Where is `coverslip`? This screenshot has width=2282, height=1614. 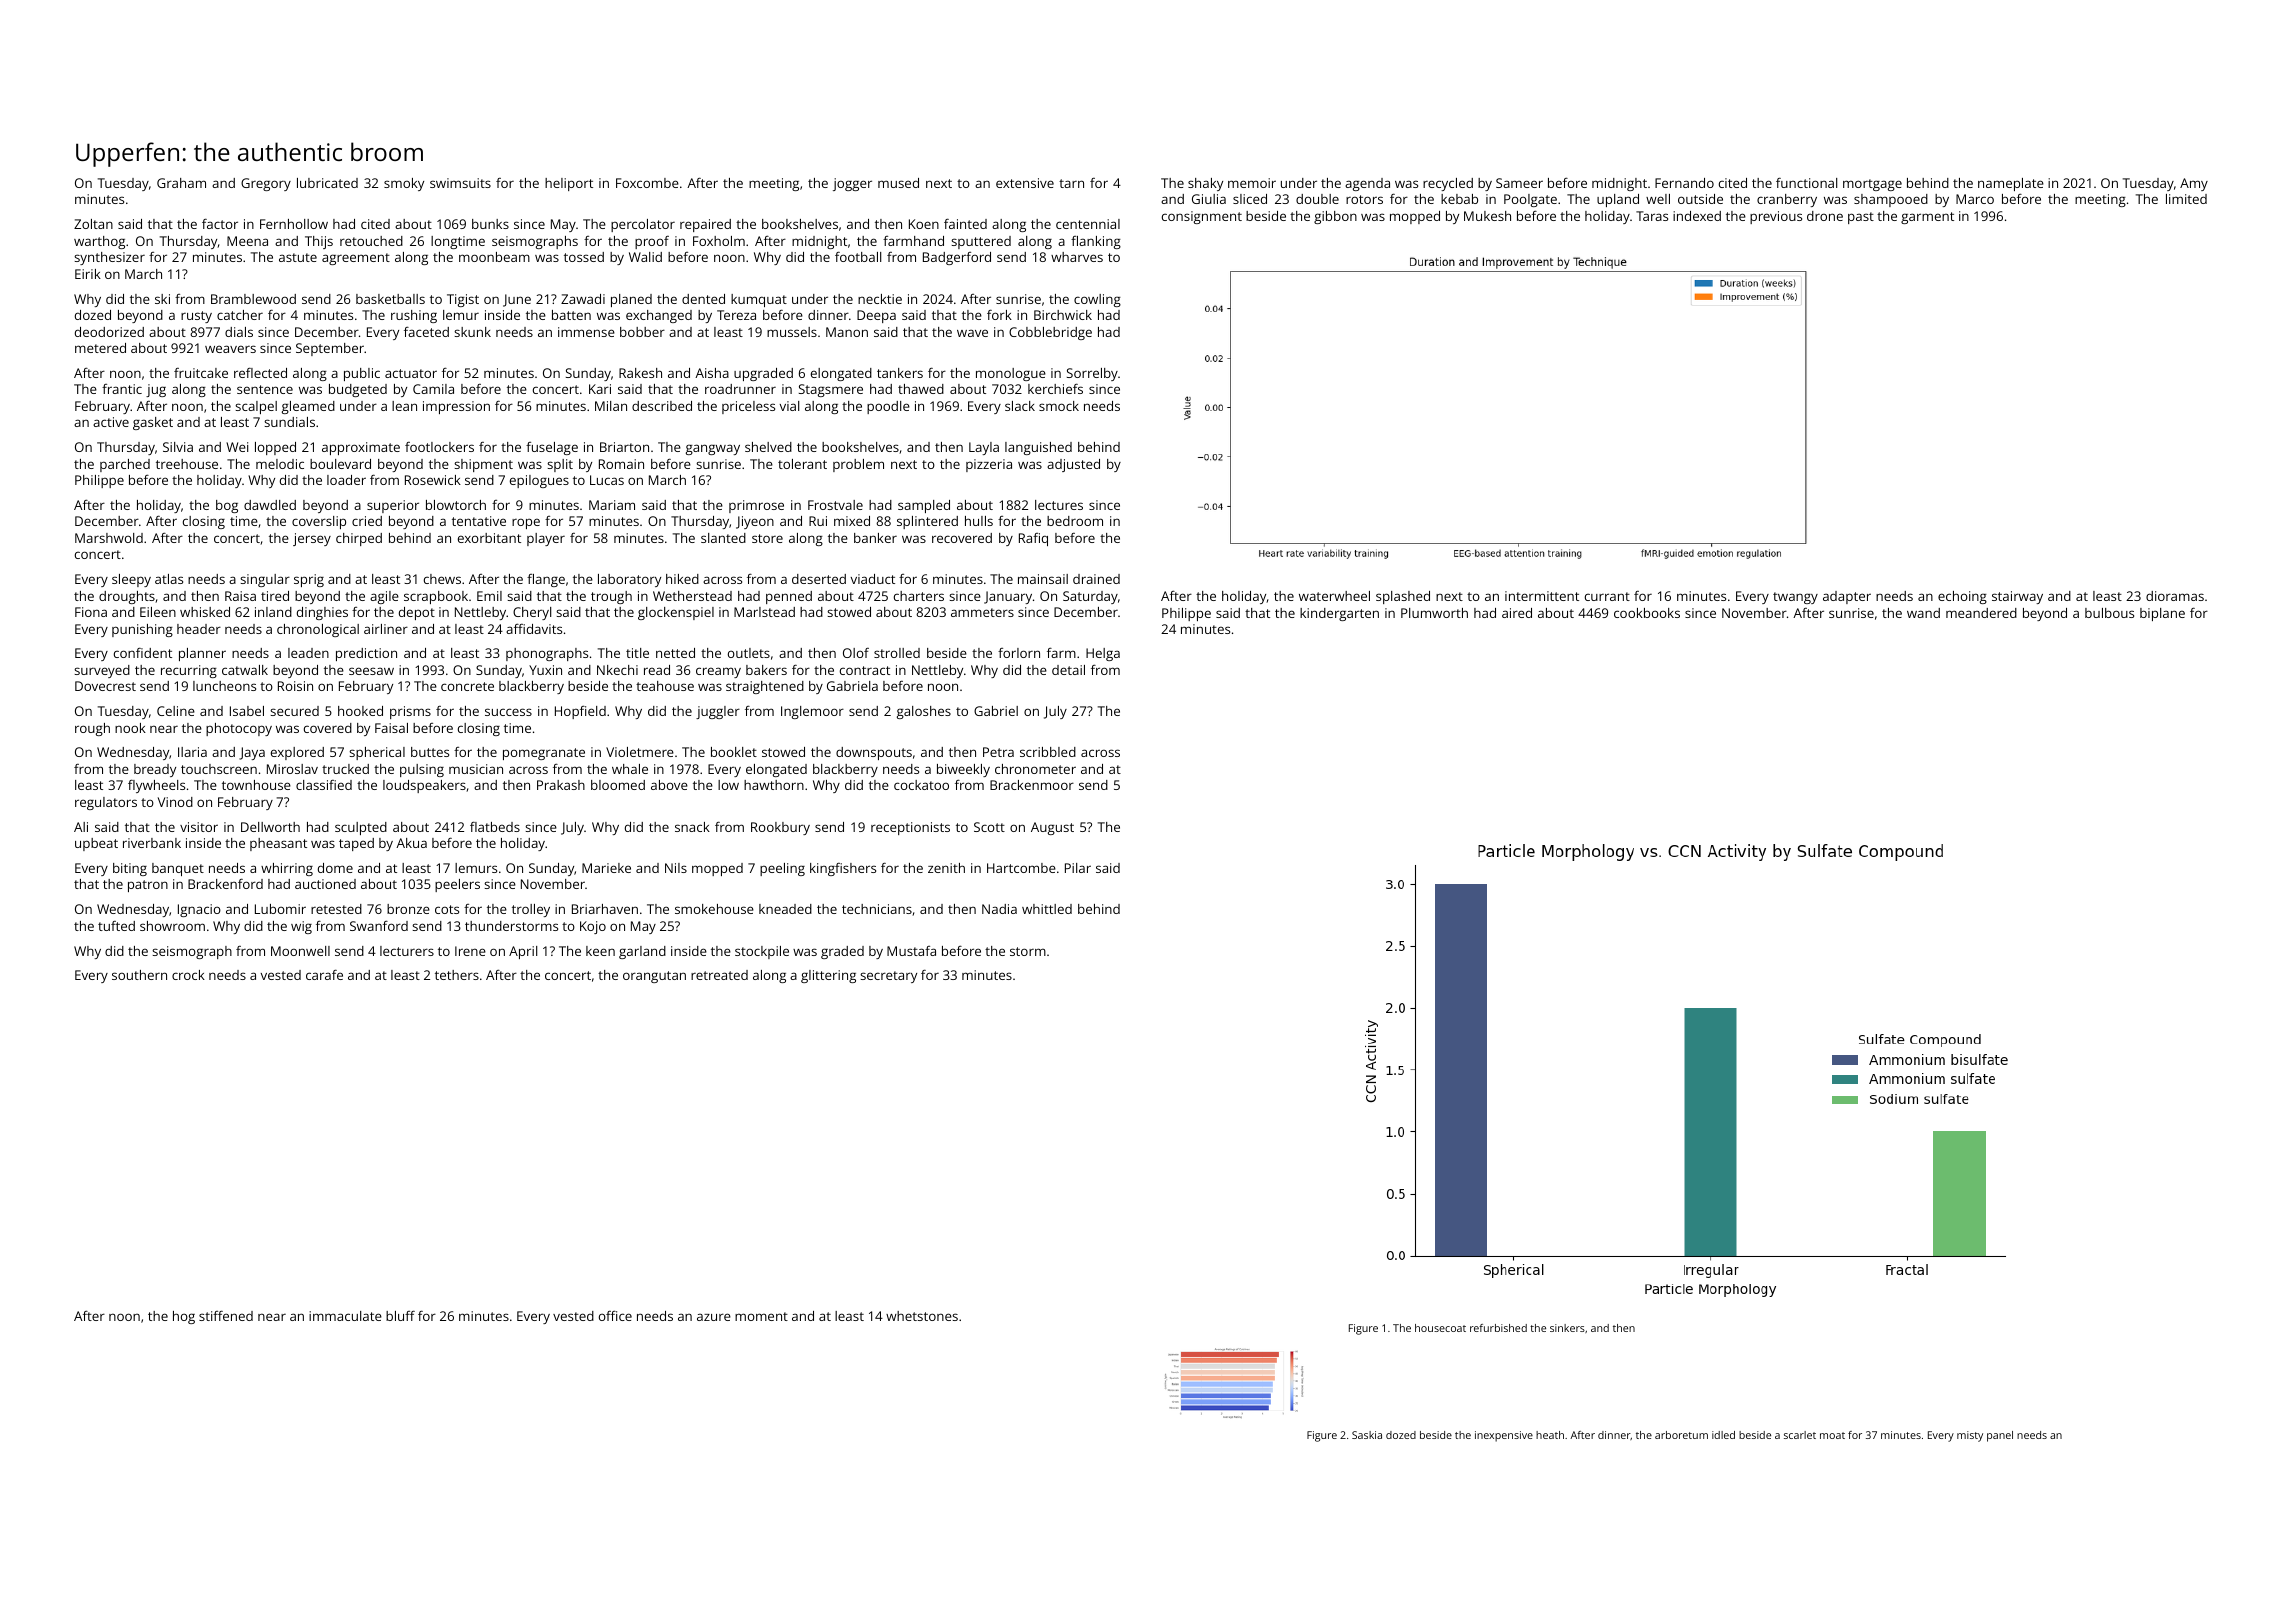
coverslip is located at coordinates (319, 522).
